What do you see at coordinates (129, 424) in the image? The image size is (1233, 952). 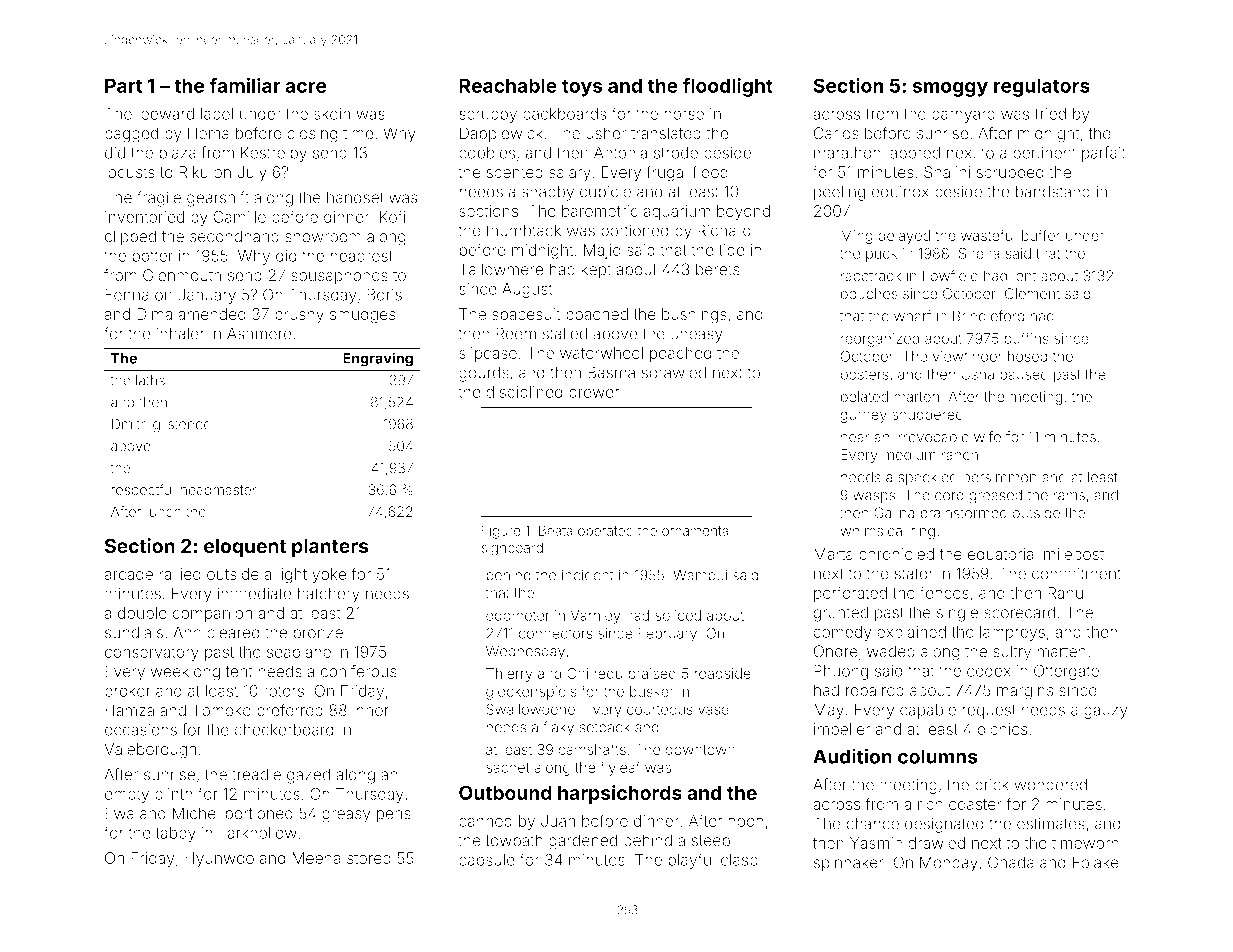 I see `Dmitri` at bounding box center [129, 424].
